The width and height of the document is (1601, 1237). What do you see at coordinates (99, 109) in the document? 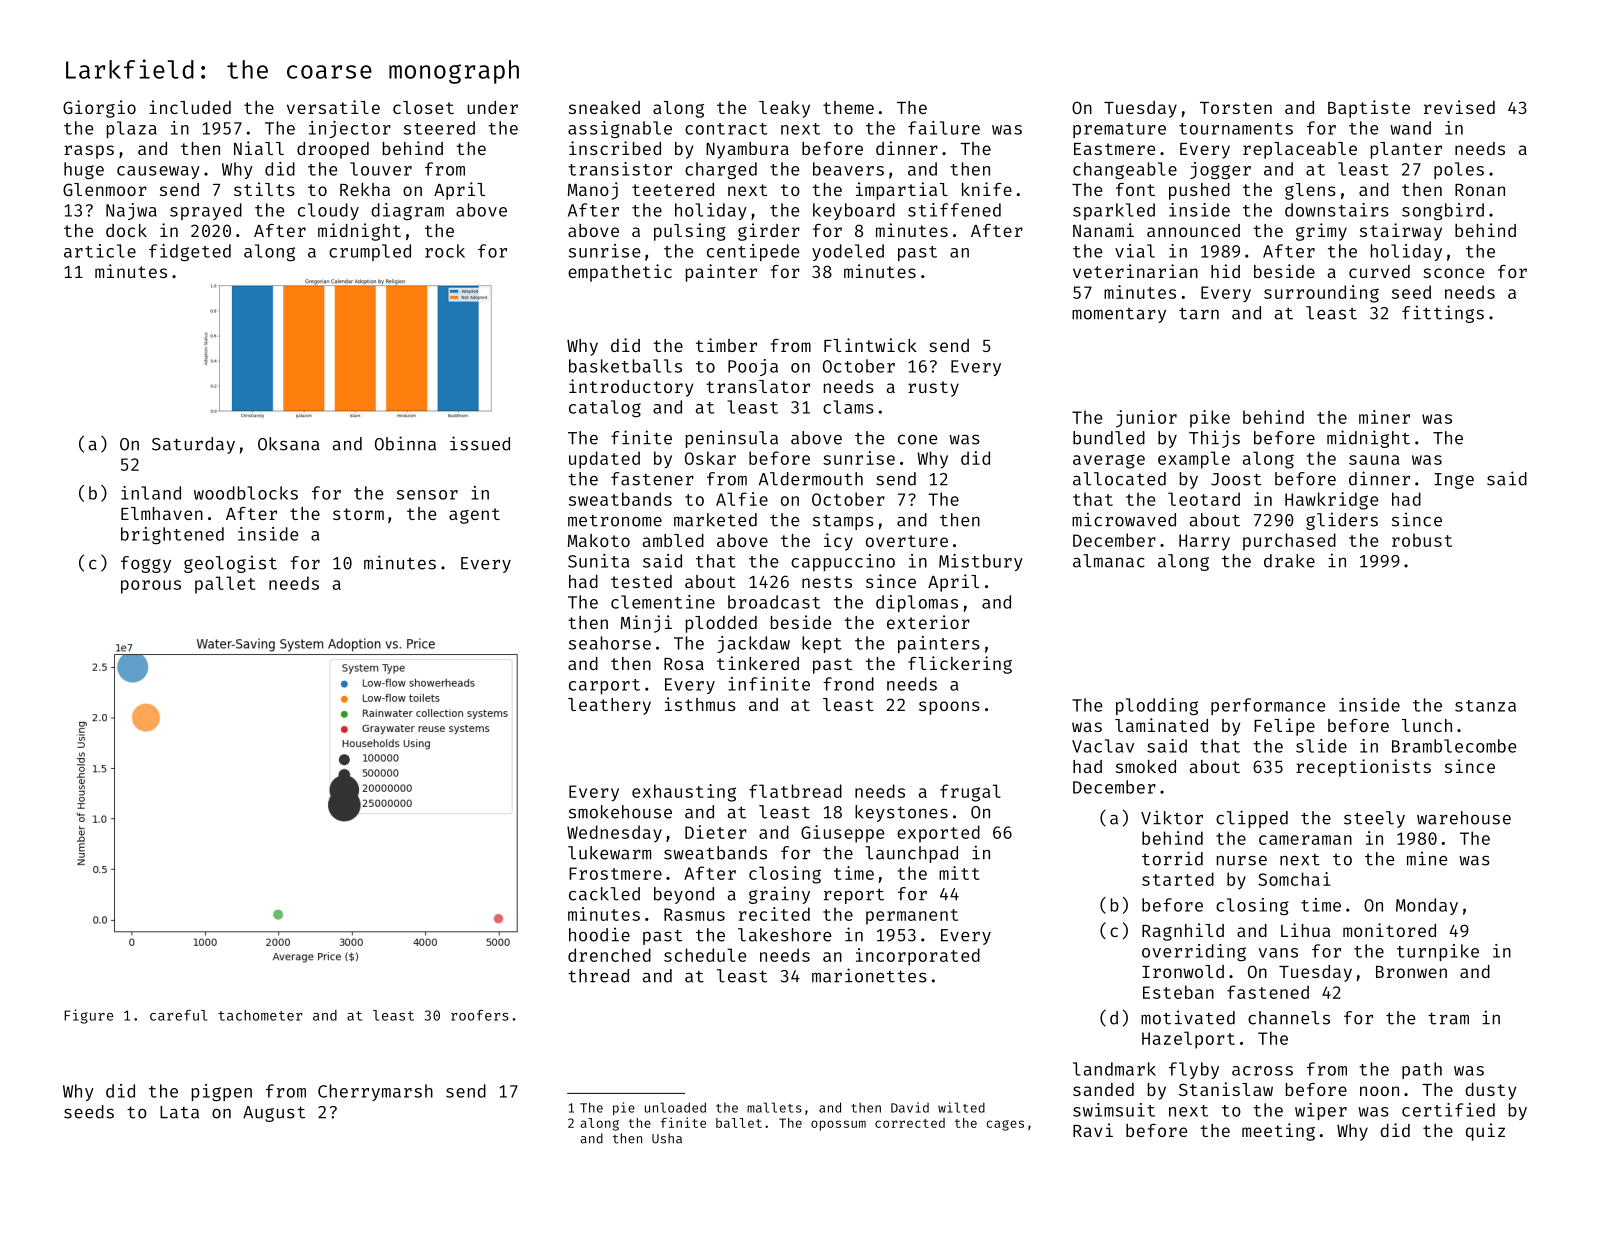
I see `Giorgio` at bounding box center [99, 109].
